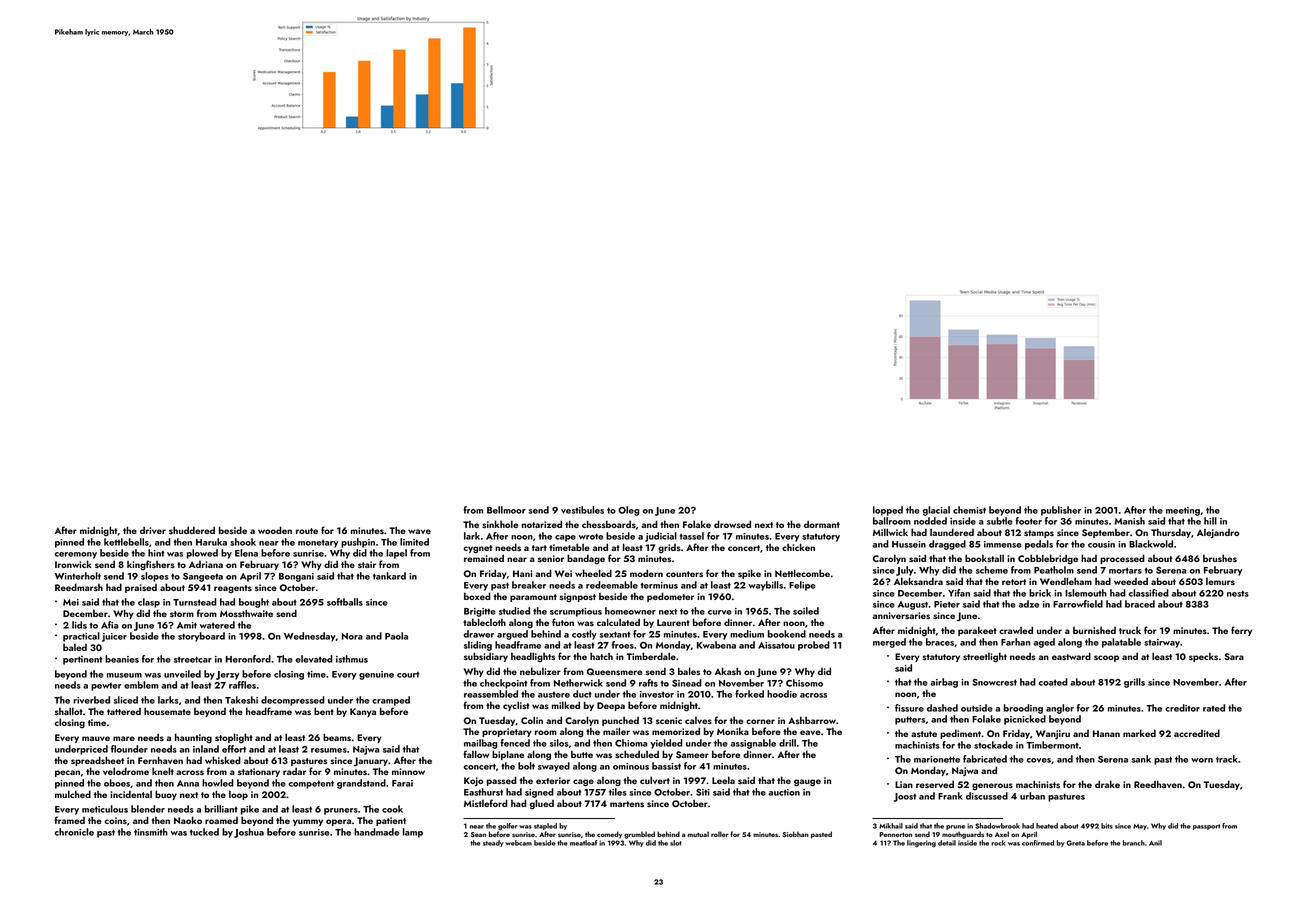 This screenshot has height=924, width=1308. Describe the element at coordinates (802, 586) in the screenshot. I see `Felipe` at that location.
